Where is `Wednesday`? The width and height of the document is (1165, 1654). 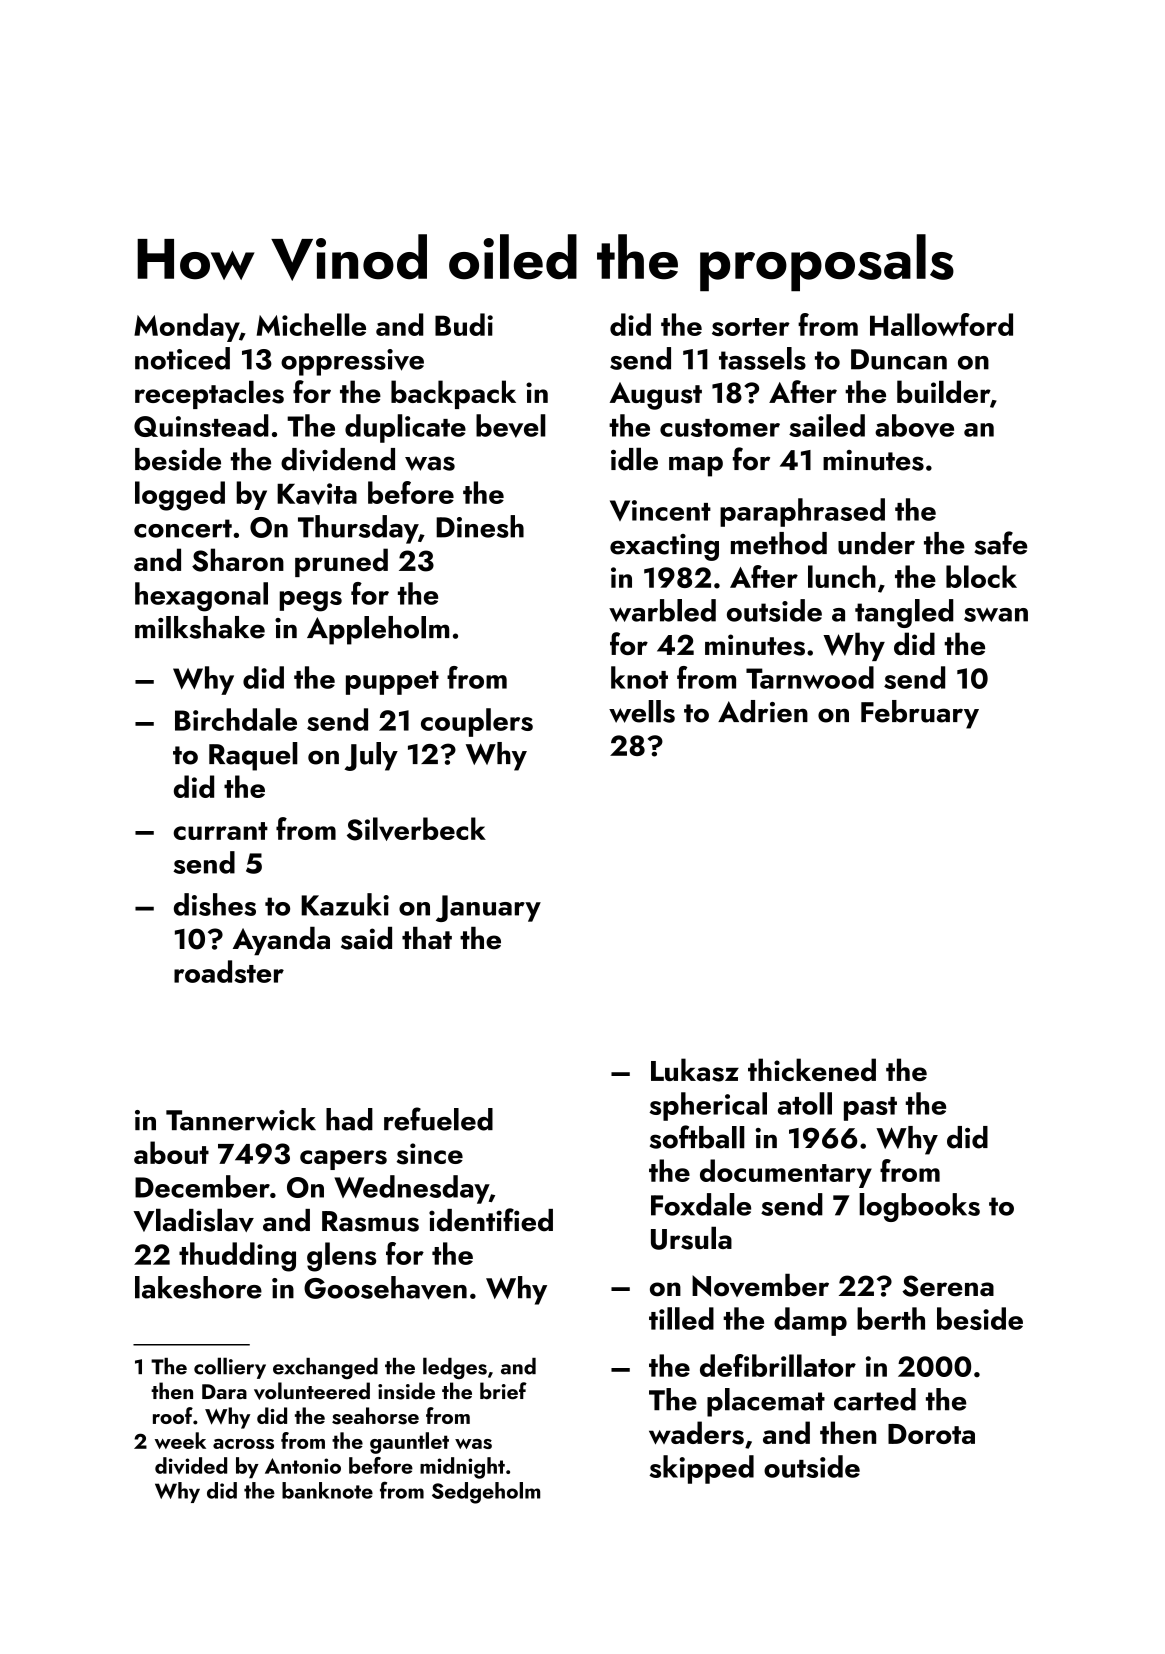 Wednesday is located at coordinates (411, 1189).
